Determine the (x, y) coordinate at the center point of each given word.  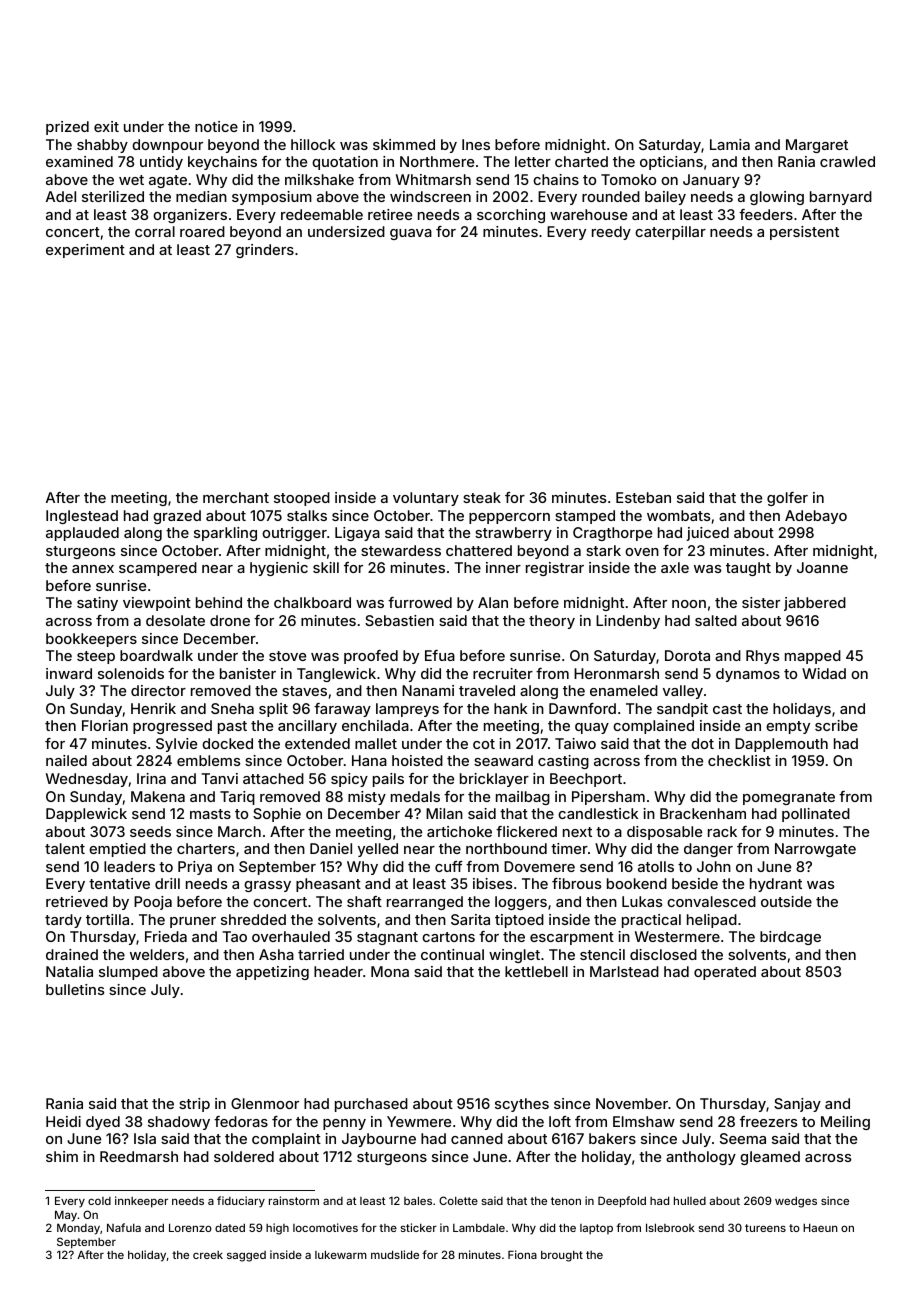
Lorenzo (190, 1227)
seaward (503, 760)
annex (93, 569)
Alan (493, 602)
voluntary (426, 499)
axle (675, 567)
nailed (66, 760)
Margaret (817, 146)
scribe (836, 725)
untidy (161, 163)
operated (725, 973)
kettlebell (536, 971)
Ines (476, 144)
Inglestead (82, 517)
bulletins (75, 989)
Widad (824, 673)
